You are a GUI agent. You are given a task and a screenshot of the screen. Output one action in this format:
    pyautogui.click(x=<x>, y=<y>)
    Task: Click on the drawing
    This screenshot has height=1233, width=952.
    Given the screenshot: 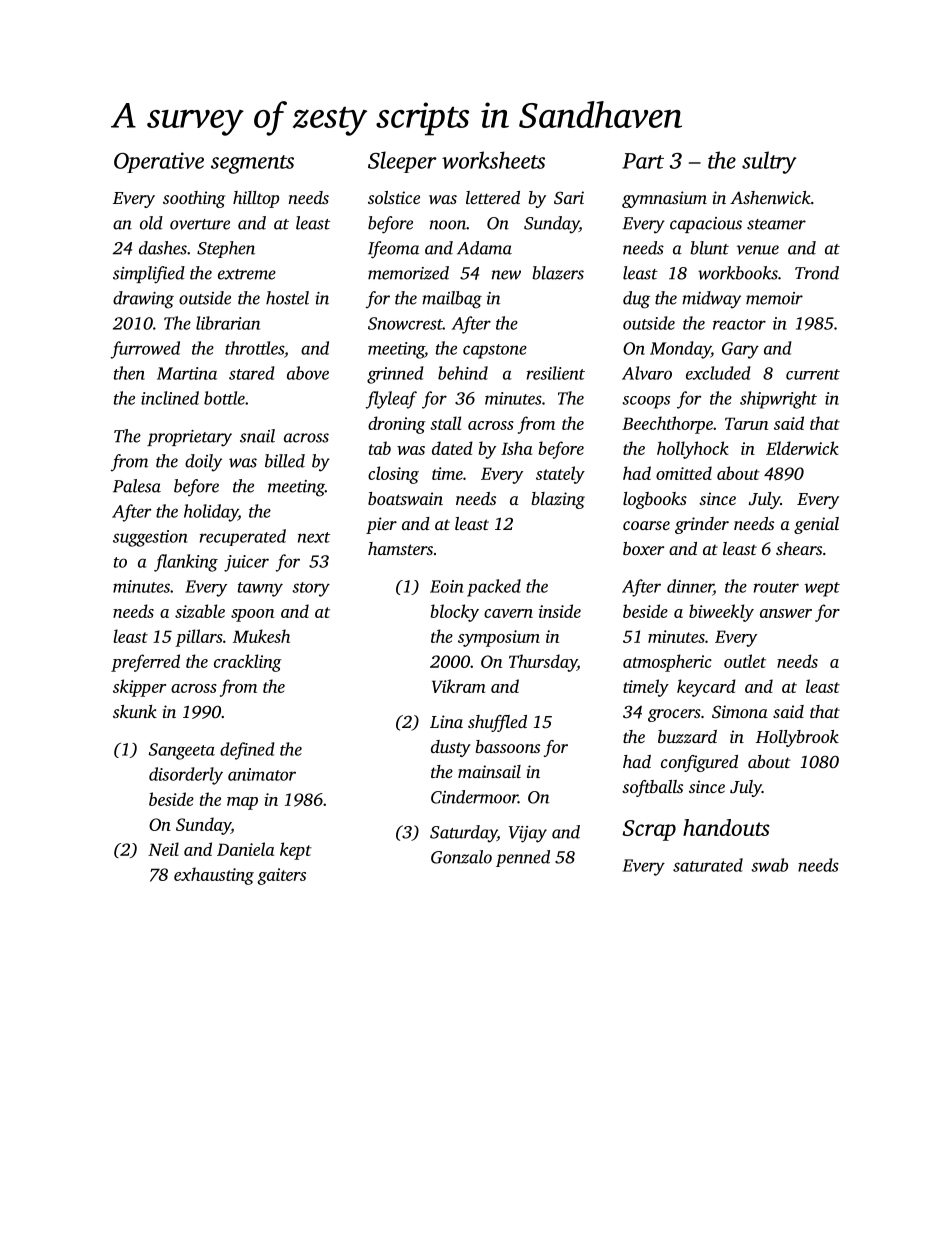 What is the action you would take?
    pyautogui.click(x=143, y=300)
